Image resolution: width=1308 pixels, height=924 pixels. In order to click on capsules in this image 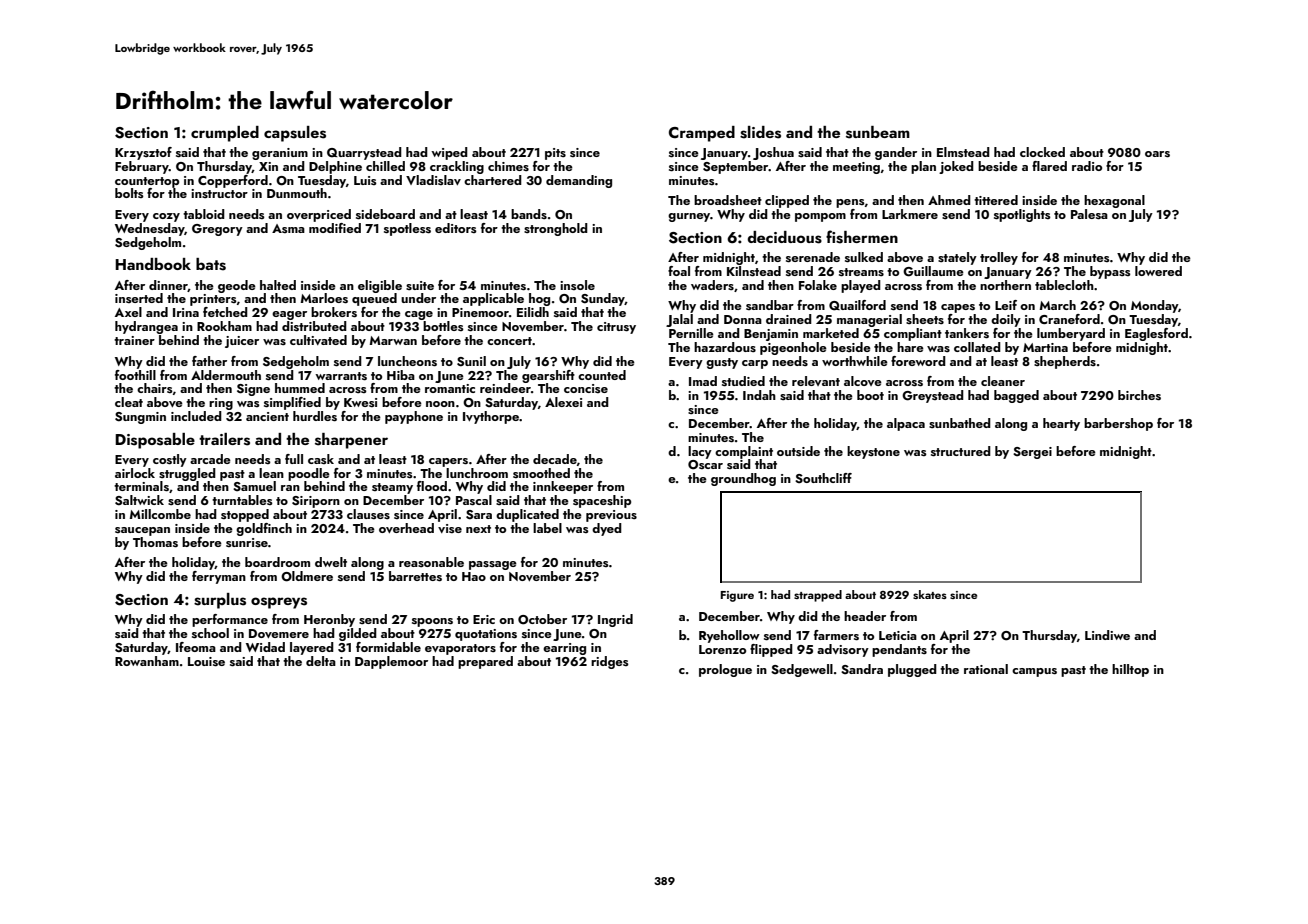, I will do `click(295, 134)`.
